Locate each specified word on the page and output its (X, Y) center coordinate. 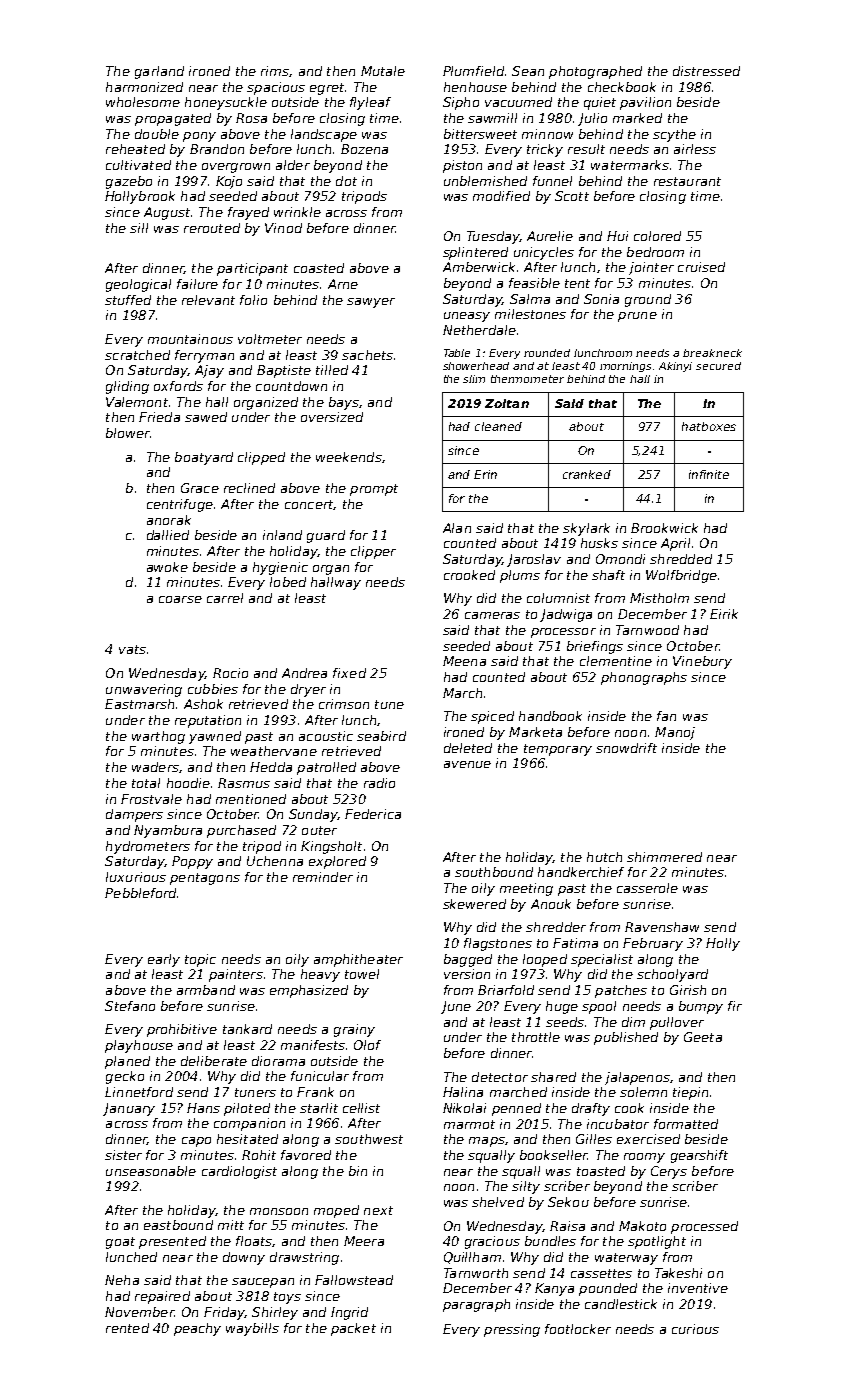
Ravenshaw (662, 927)
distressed (706, 71)
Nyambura (168, 831)
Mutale (383, 71)
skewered (474, 904)
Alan (457, 528)
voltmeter (270, 339)
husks (599, 543)
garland (159, 72)
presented (172, 1242)
